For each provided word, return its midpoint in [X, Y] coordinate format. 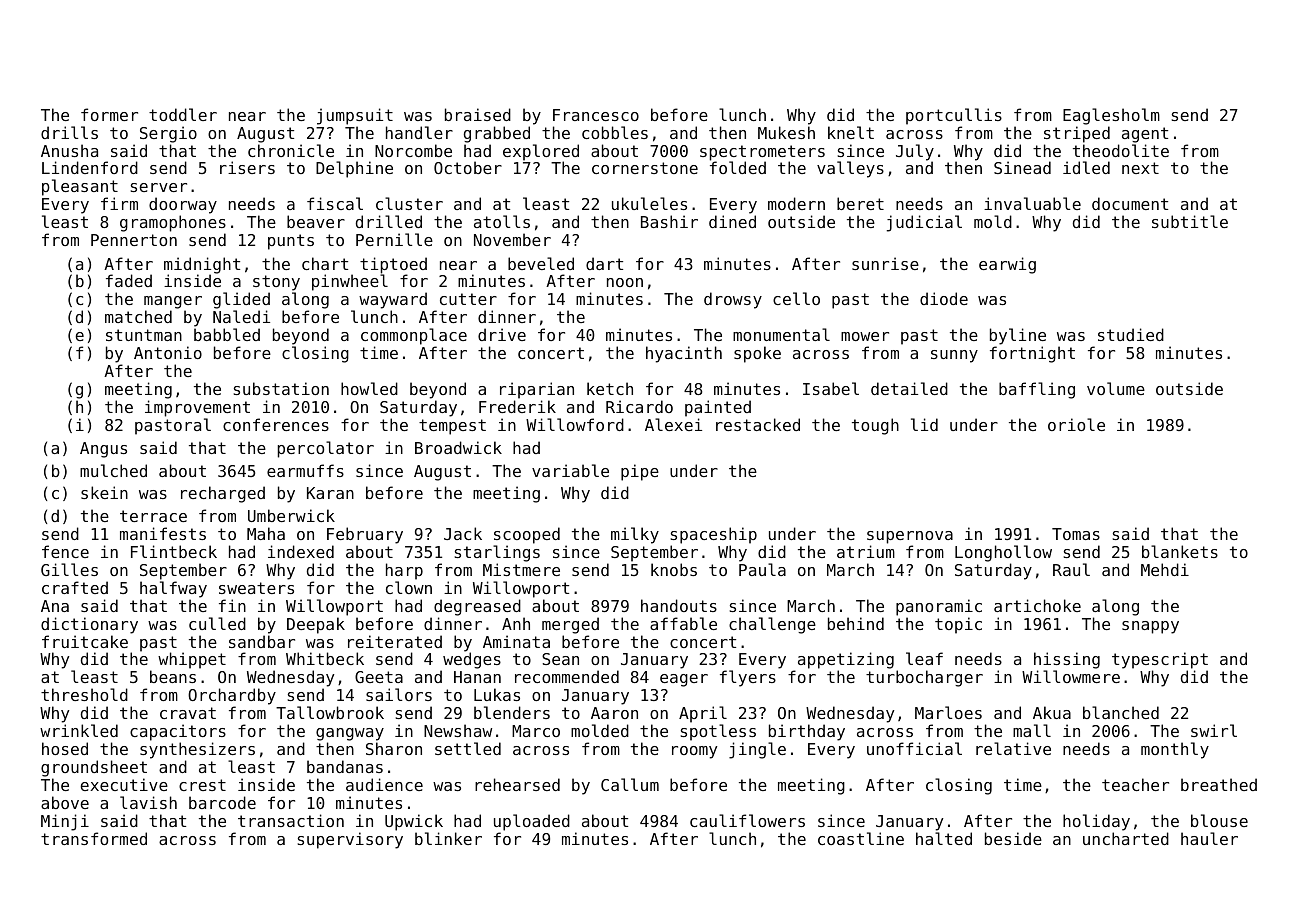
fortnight [1032, 354]
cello [796, 298]
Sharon [394, 748]
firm [119, 203]
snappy [1150, 627]
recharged [223, 494]
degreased [477, 607]
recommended [567, 676]
